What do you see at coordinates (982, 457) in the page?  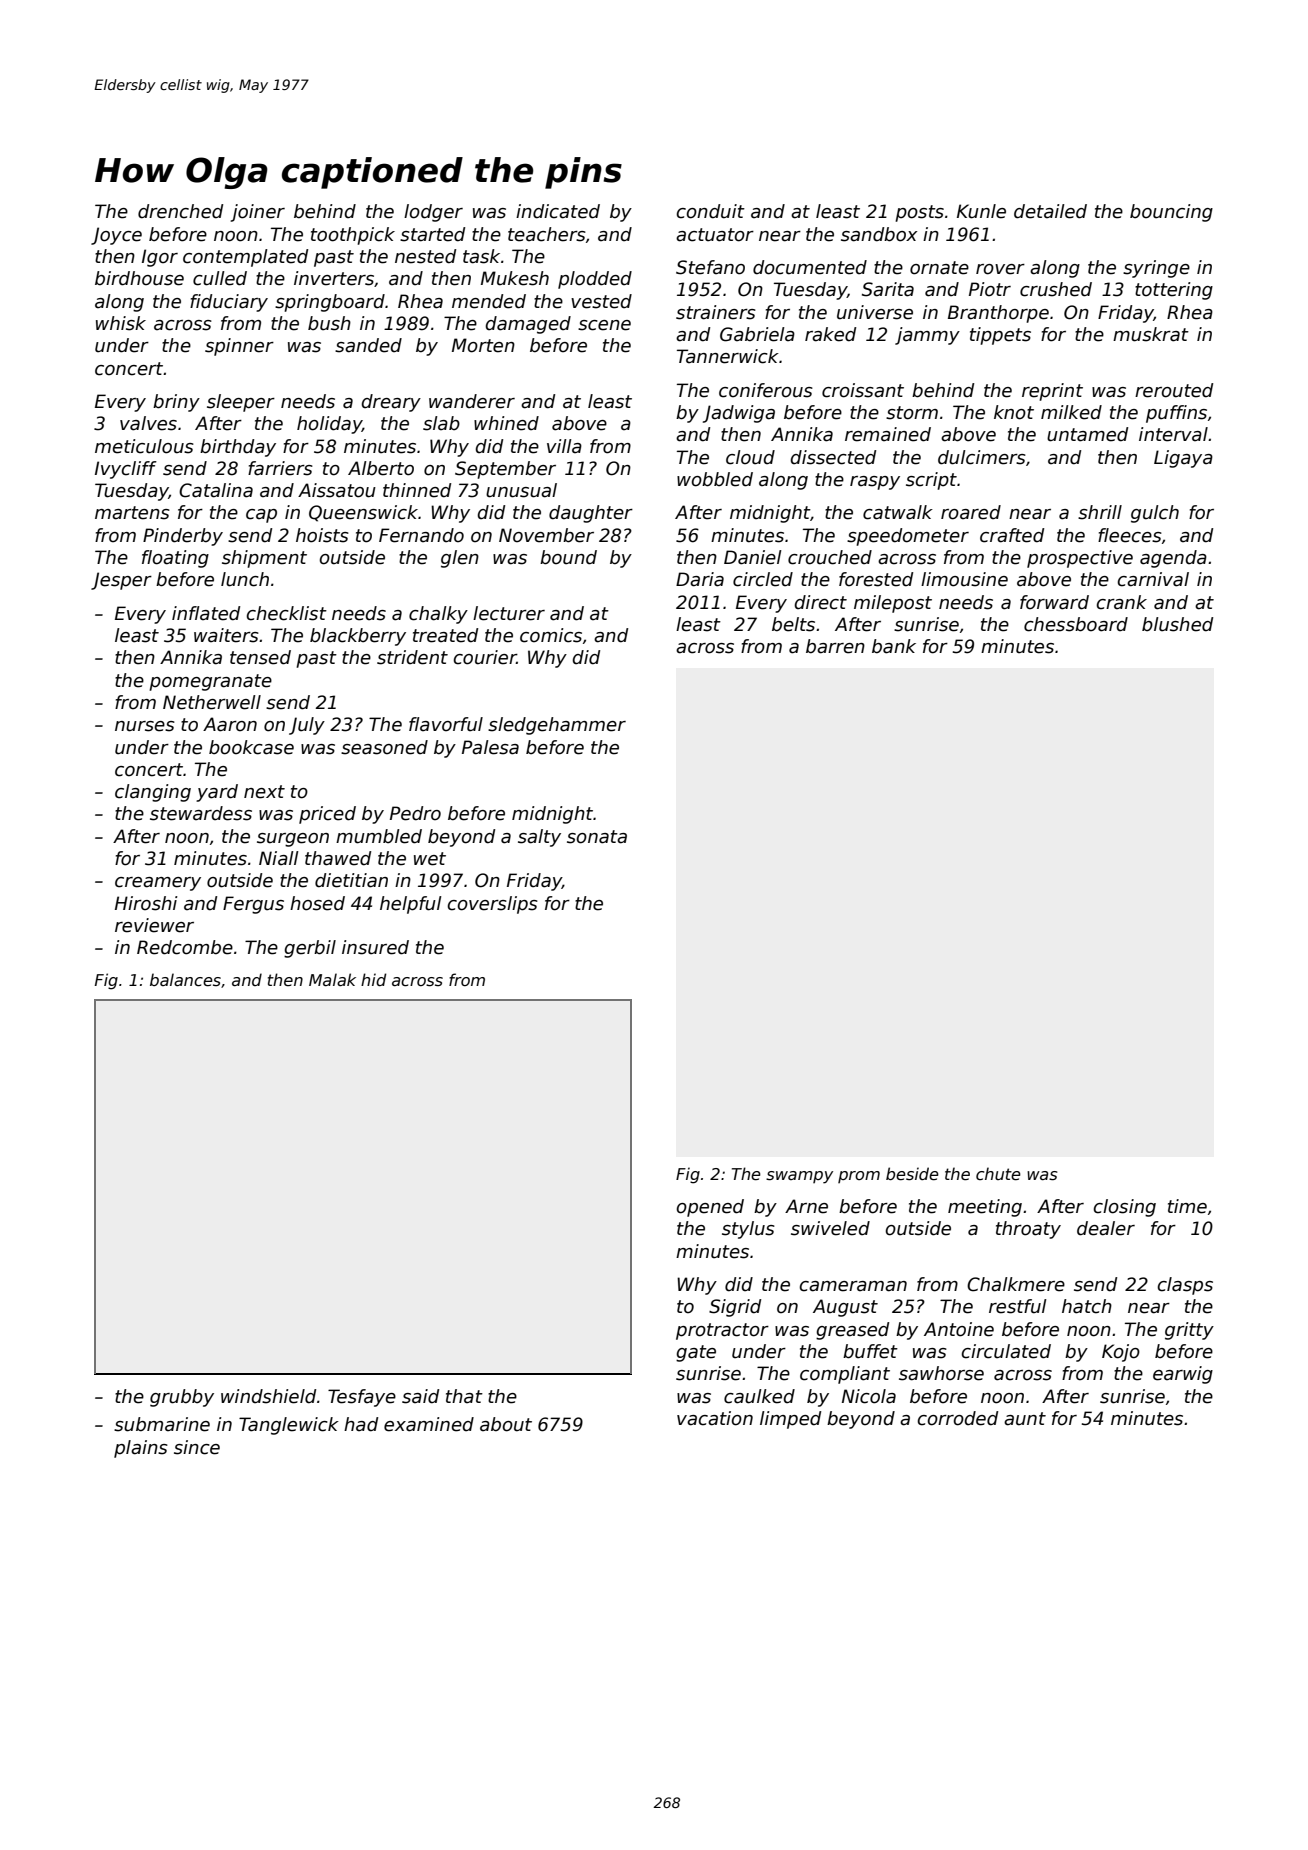 I see `dulcimers` at bounding box center [982, 457].
